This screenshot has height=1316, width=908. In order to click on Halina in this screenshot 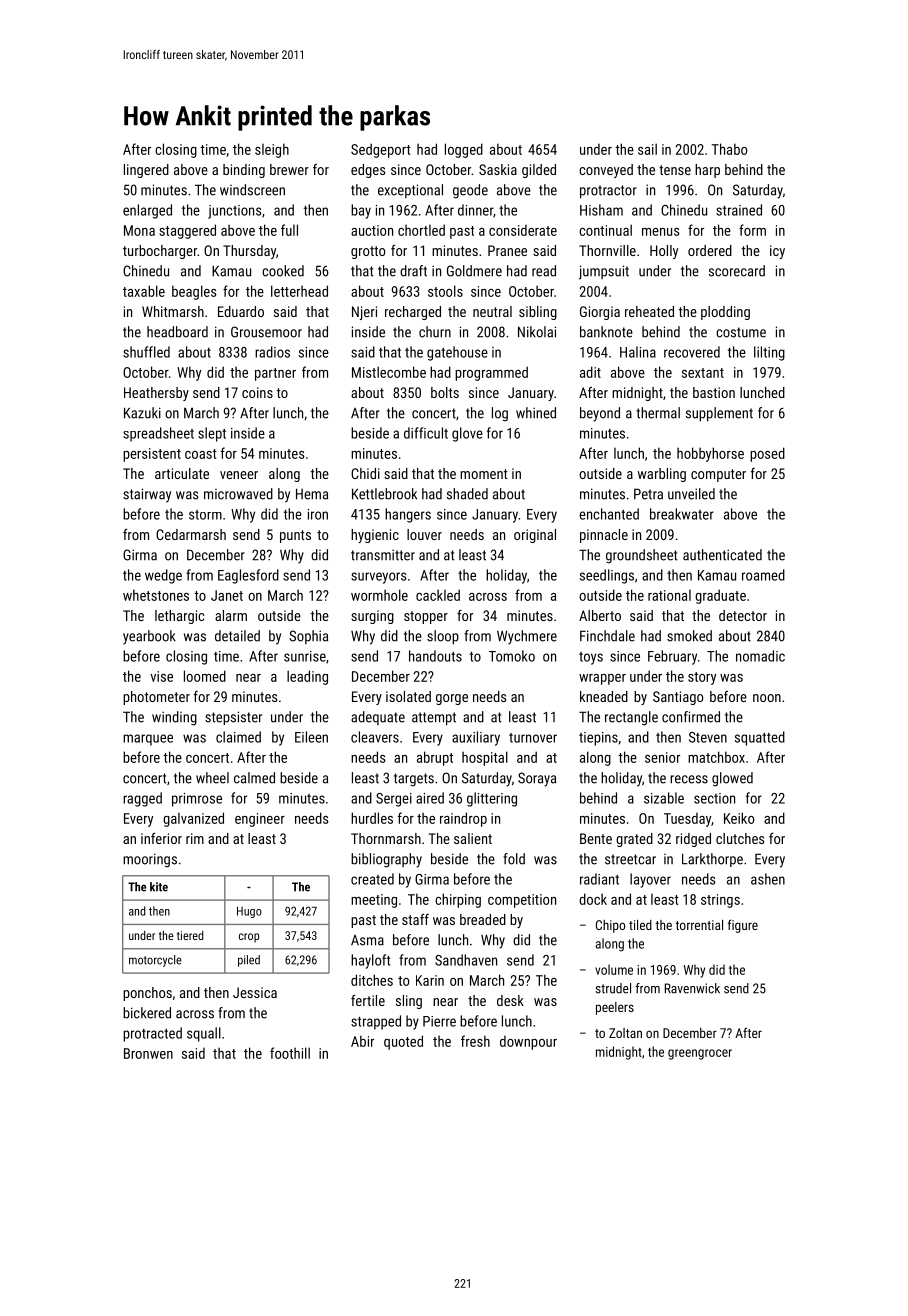, I will do `click(638, 352)`.
